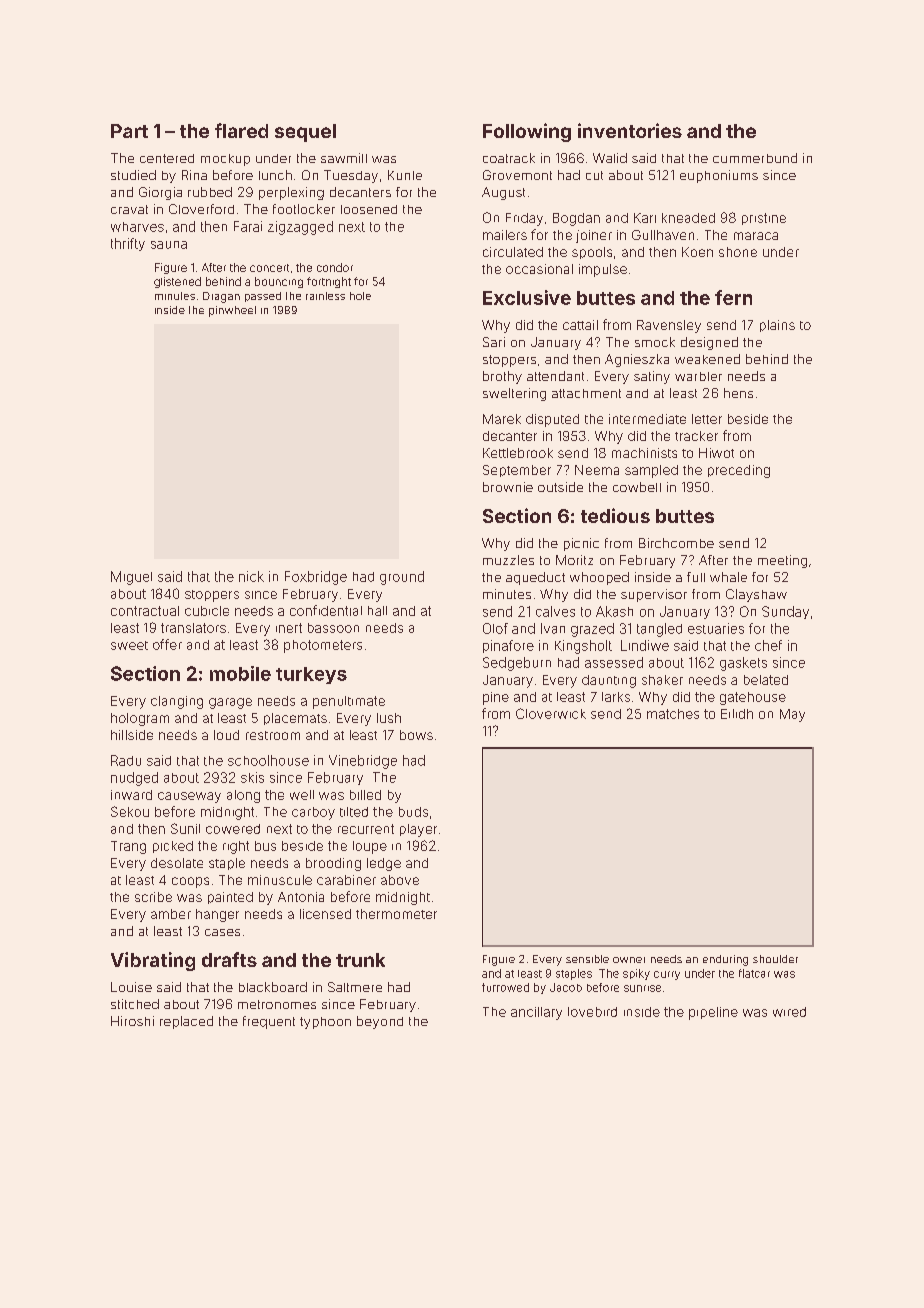 The image size is (924, 1308). Describe the element at coordinates (177, 282) in the page. I see `glistened` at that location.
